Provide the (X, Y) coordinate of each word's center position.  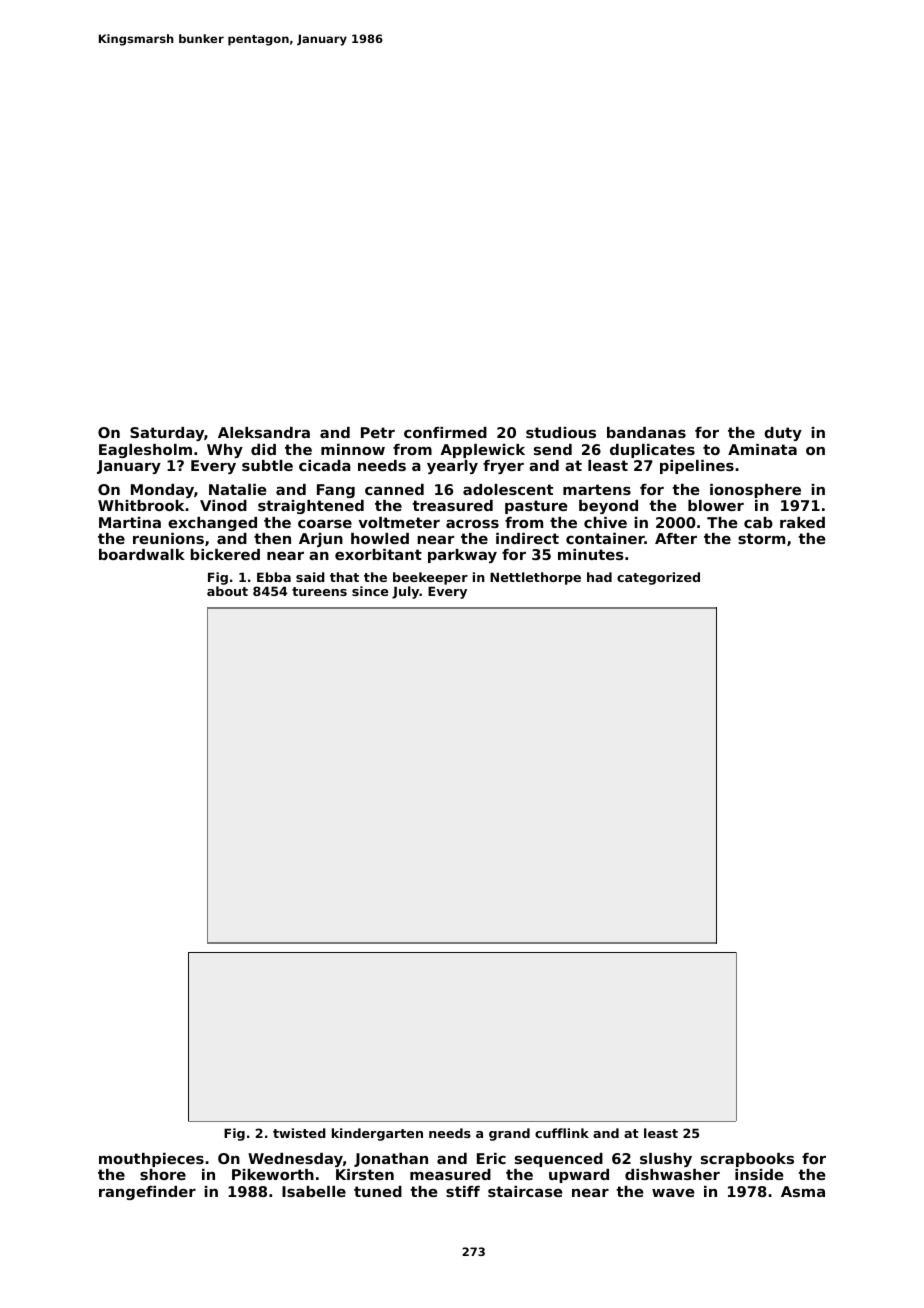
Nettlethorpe (535, 578)
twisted (299, 1133)
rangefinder (147, 1193)
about (227, 591)
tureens (319, 591)
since (370, 591)
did (263, 449)
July (406, 592)
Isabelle (314, 1191)
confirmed (445, 432)
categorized (658, 578)
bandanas (646, 432)
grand (509, 1134)
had (599, 577)
